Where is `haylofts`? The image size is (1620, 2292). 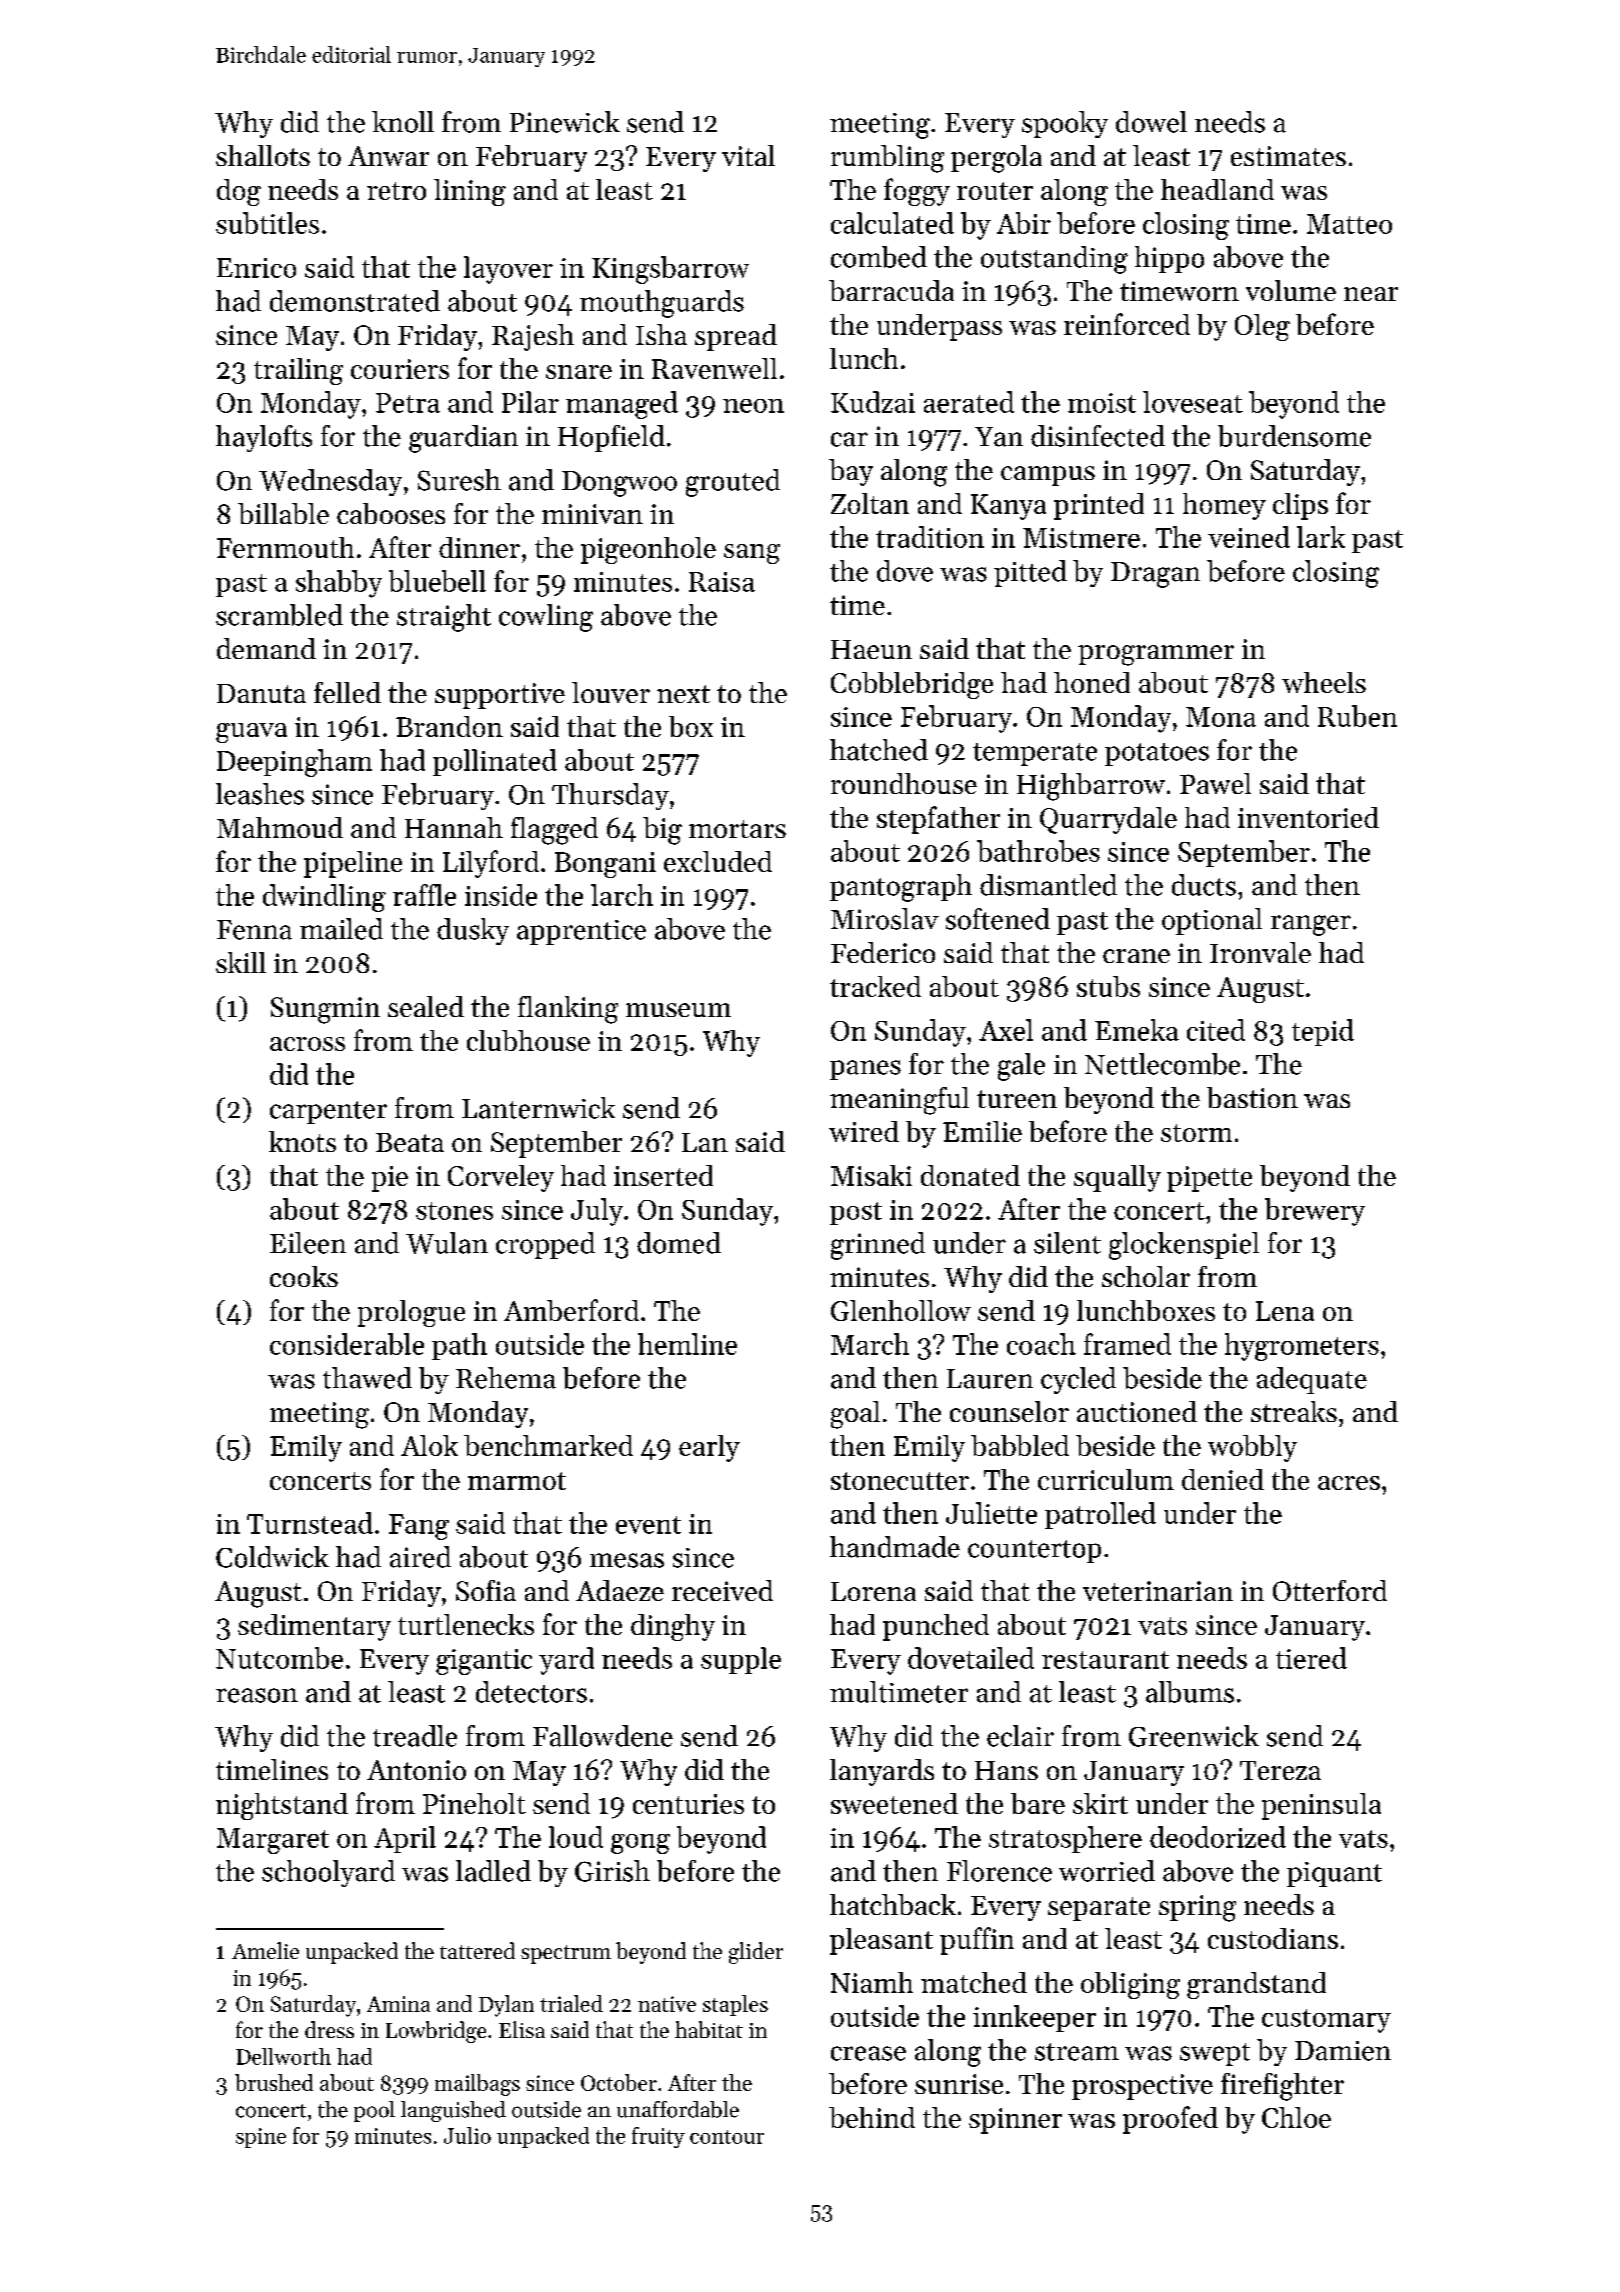
haylofts is located at coordinates (264, 438).
